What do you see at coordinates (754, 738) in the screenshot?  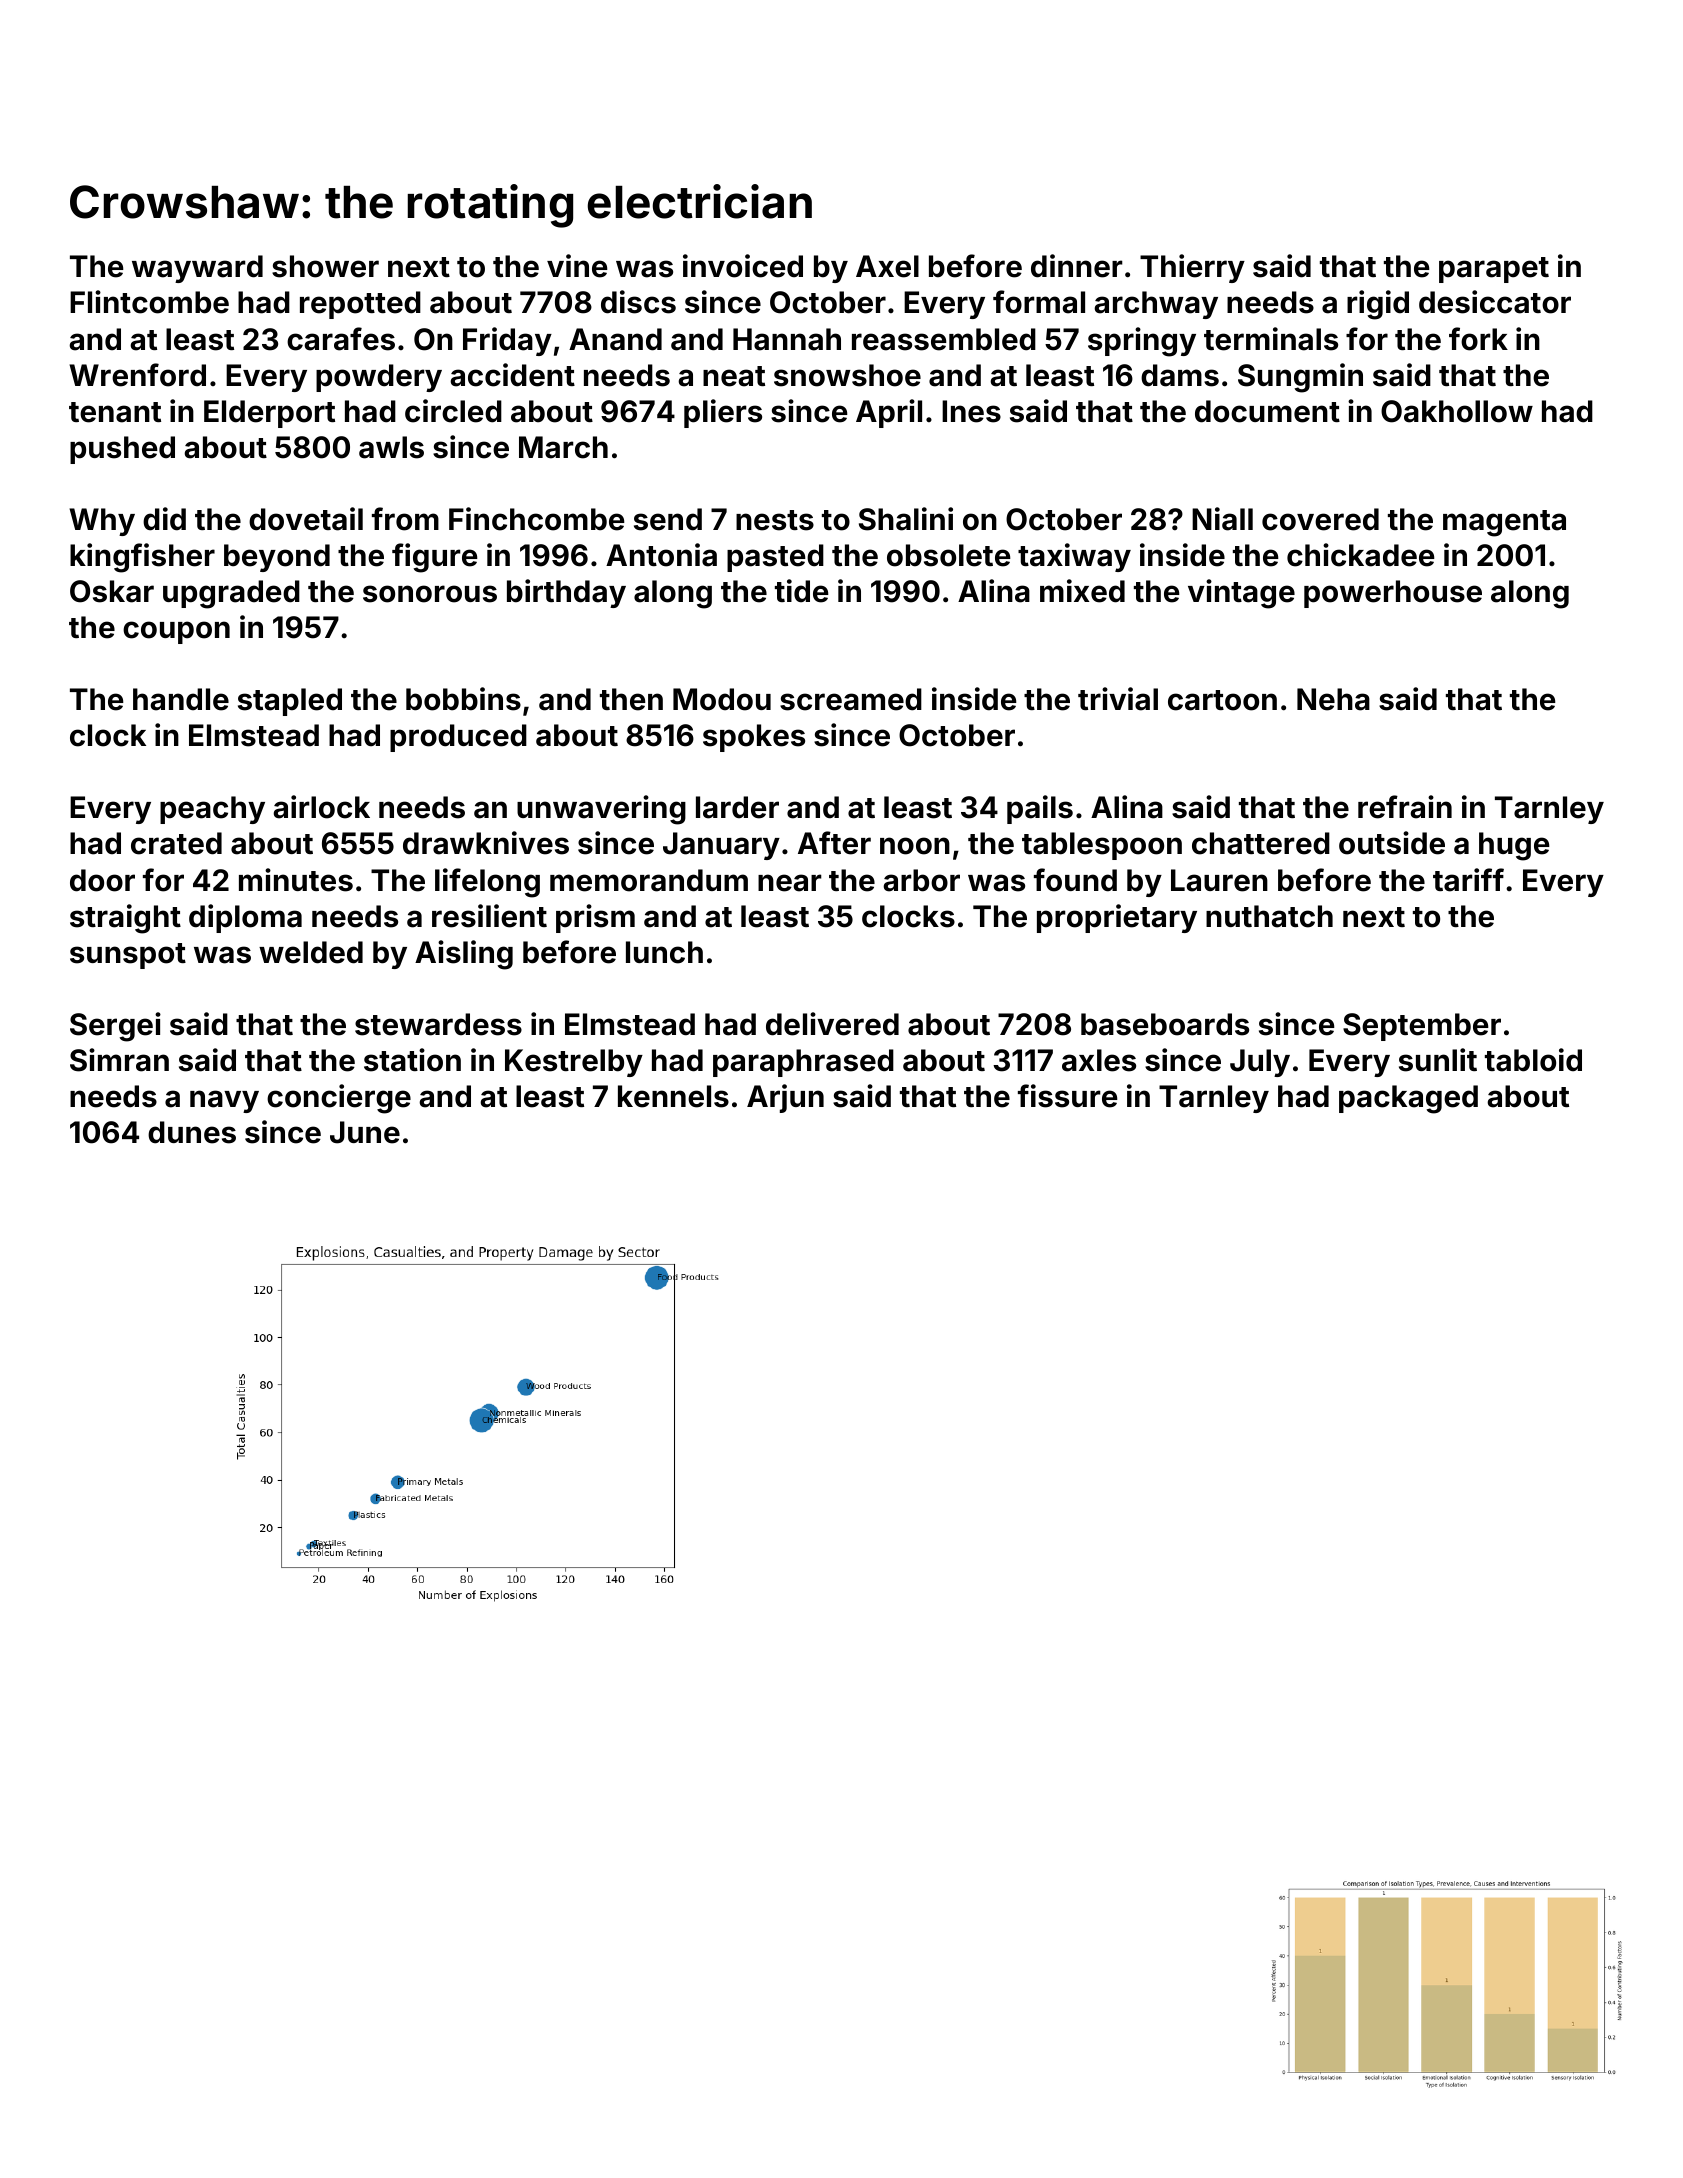 I see `spokes` at bounding box center [754, 738].
